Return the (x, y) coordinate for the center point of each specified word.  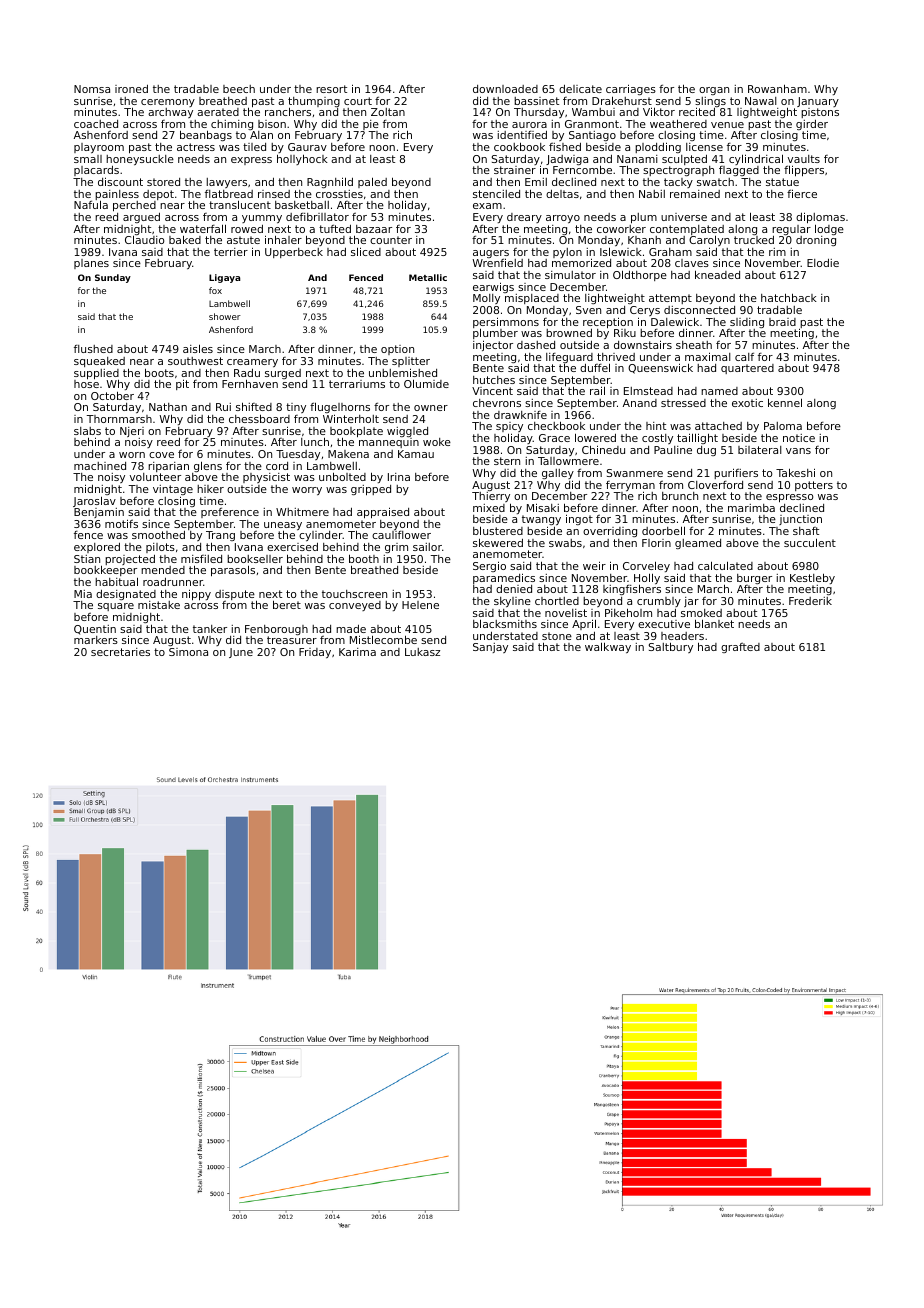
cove (161, 455)
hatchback (789, 297)
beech (239, 89)
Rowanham (777, 88)
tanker (210, 629)
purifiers (736, 473)
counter (391, 240)
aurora (529, 125)
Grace (554, 438)
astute (243, 240)
